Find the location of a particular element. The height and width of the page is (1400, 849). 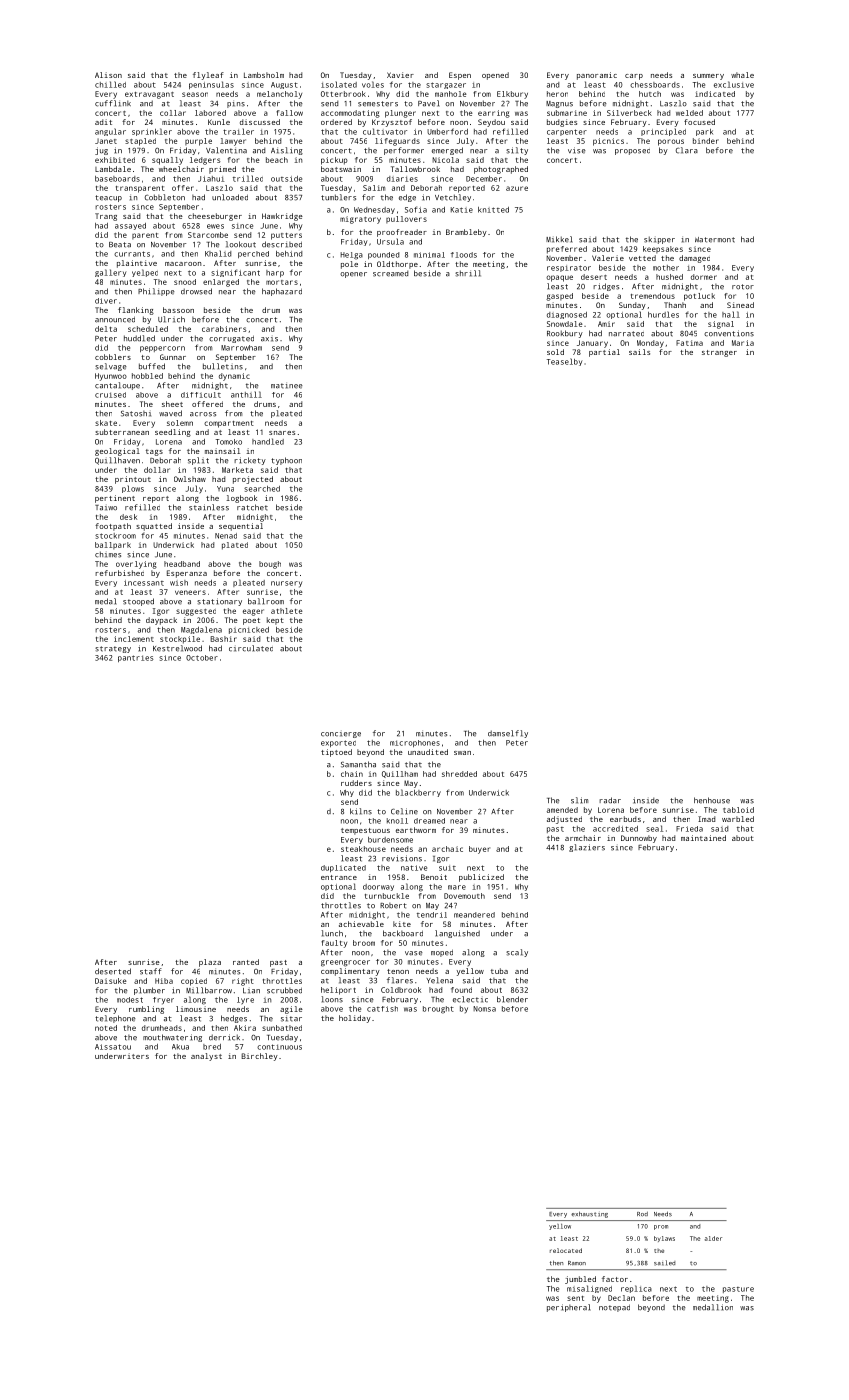

bred is located at coordinates (212, 1047).
